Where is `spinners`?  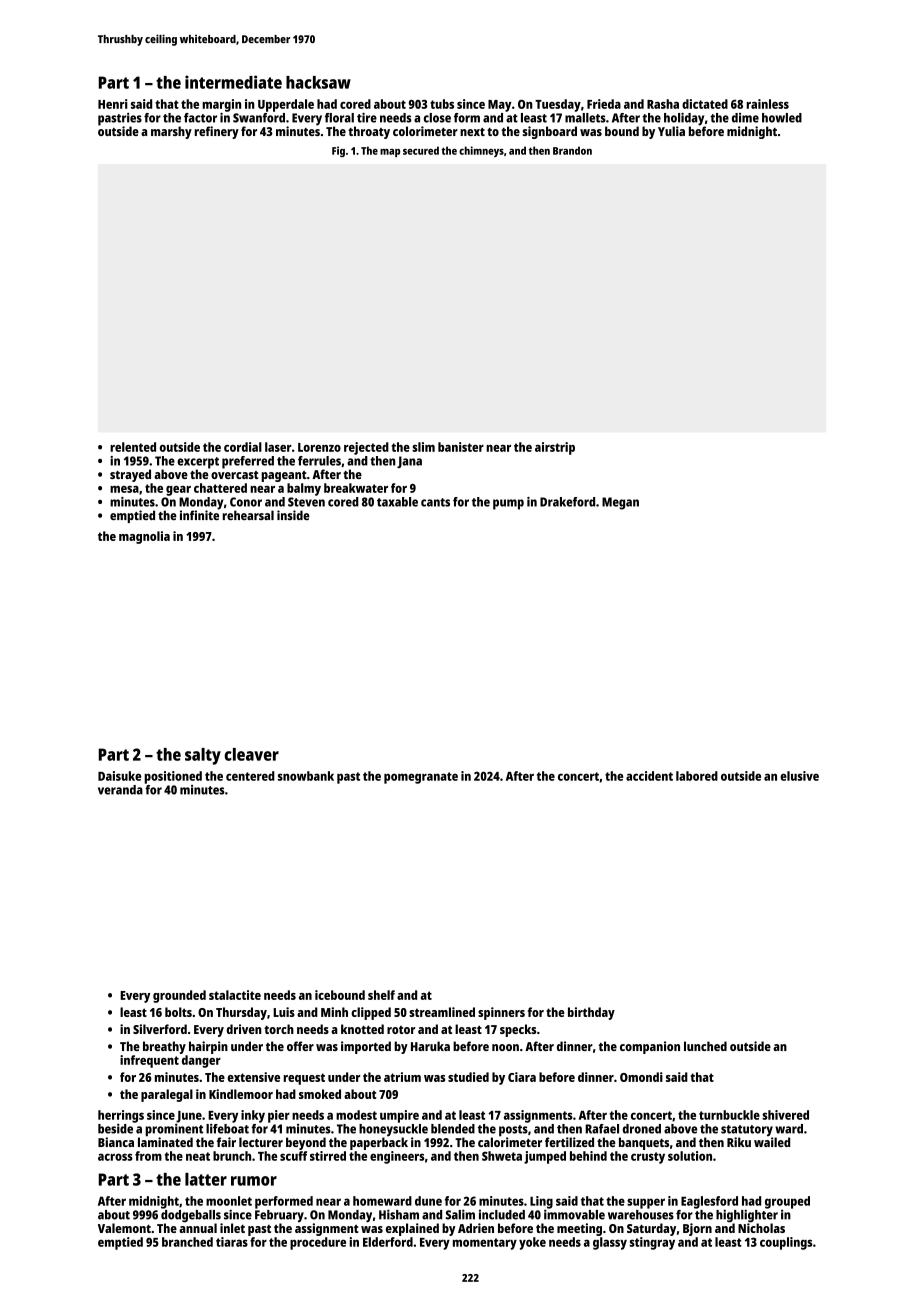 spinners is located at coordinates (501, 1013).
